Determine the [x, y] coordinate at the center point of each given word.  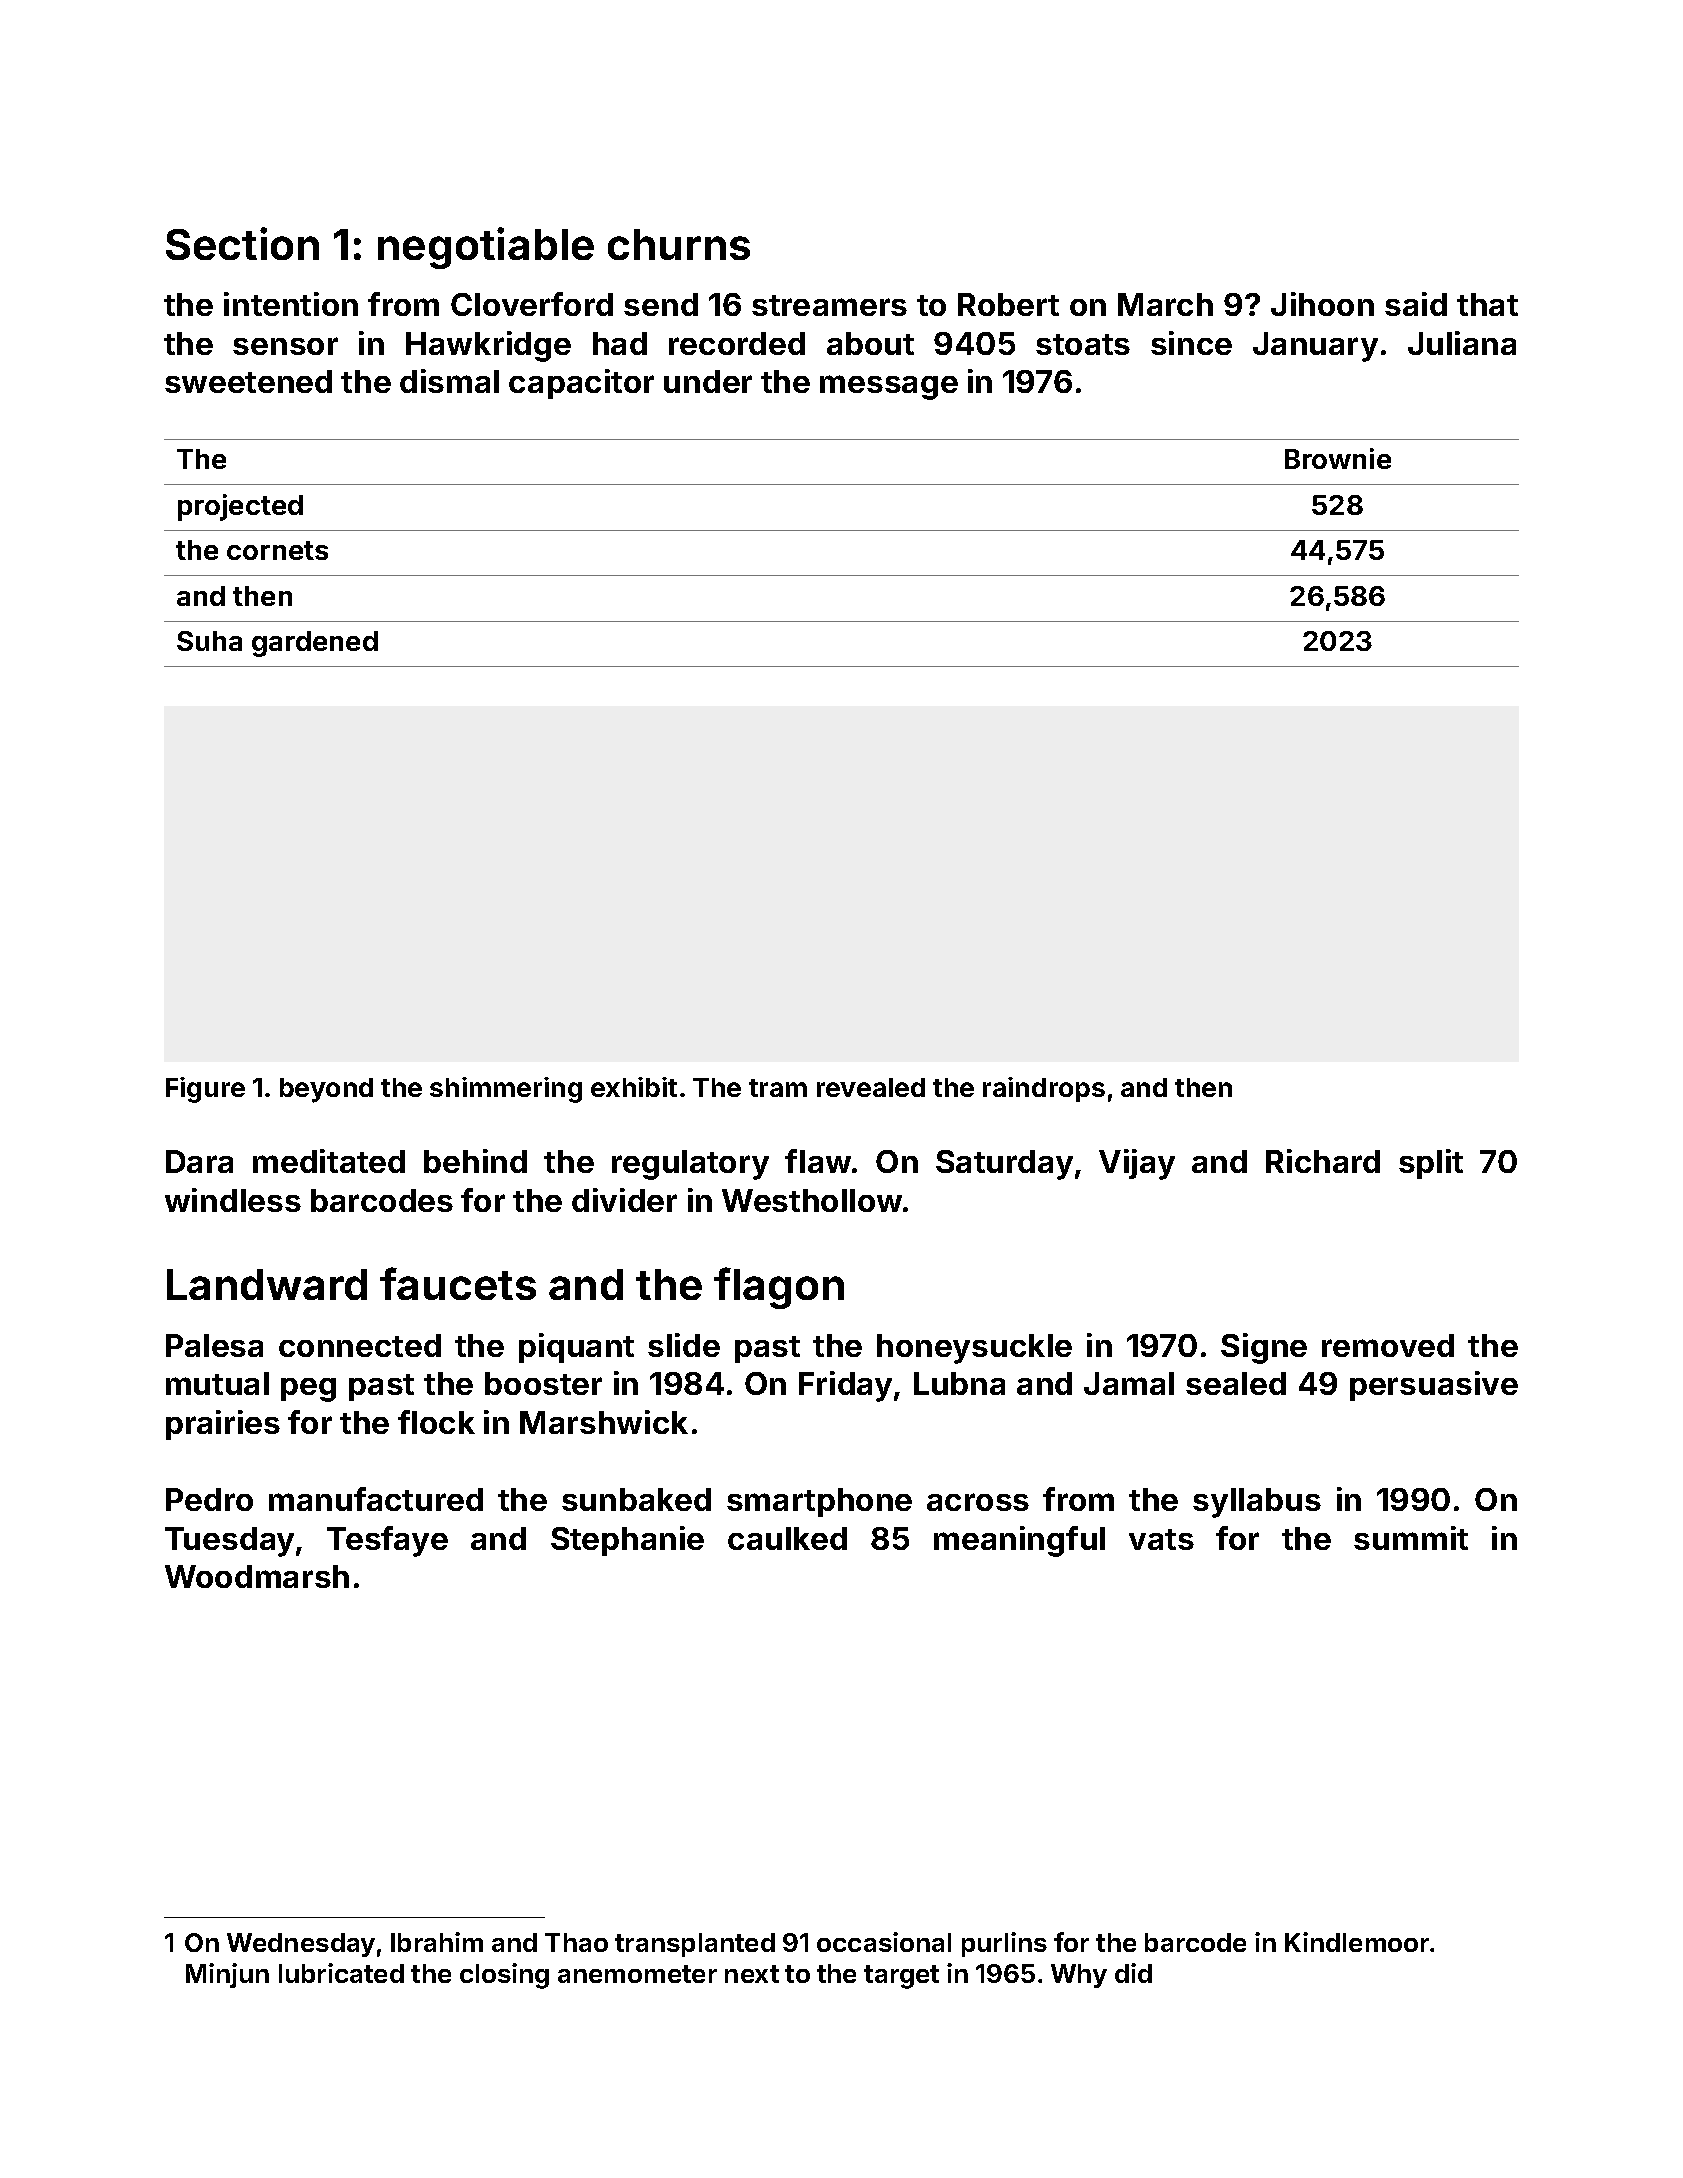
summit [1411, 1538]
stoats [1083, 344]
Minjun [227, 1975]
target [901, 1977]
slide [684, 1345]
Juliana [1462, 343]
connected [360, 1345]
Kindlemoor [1357, 1942]
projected [240, 507]
